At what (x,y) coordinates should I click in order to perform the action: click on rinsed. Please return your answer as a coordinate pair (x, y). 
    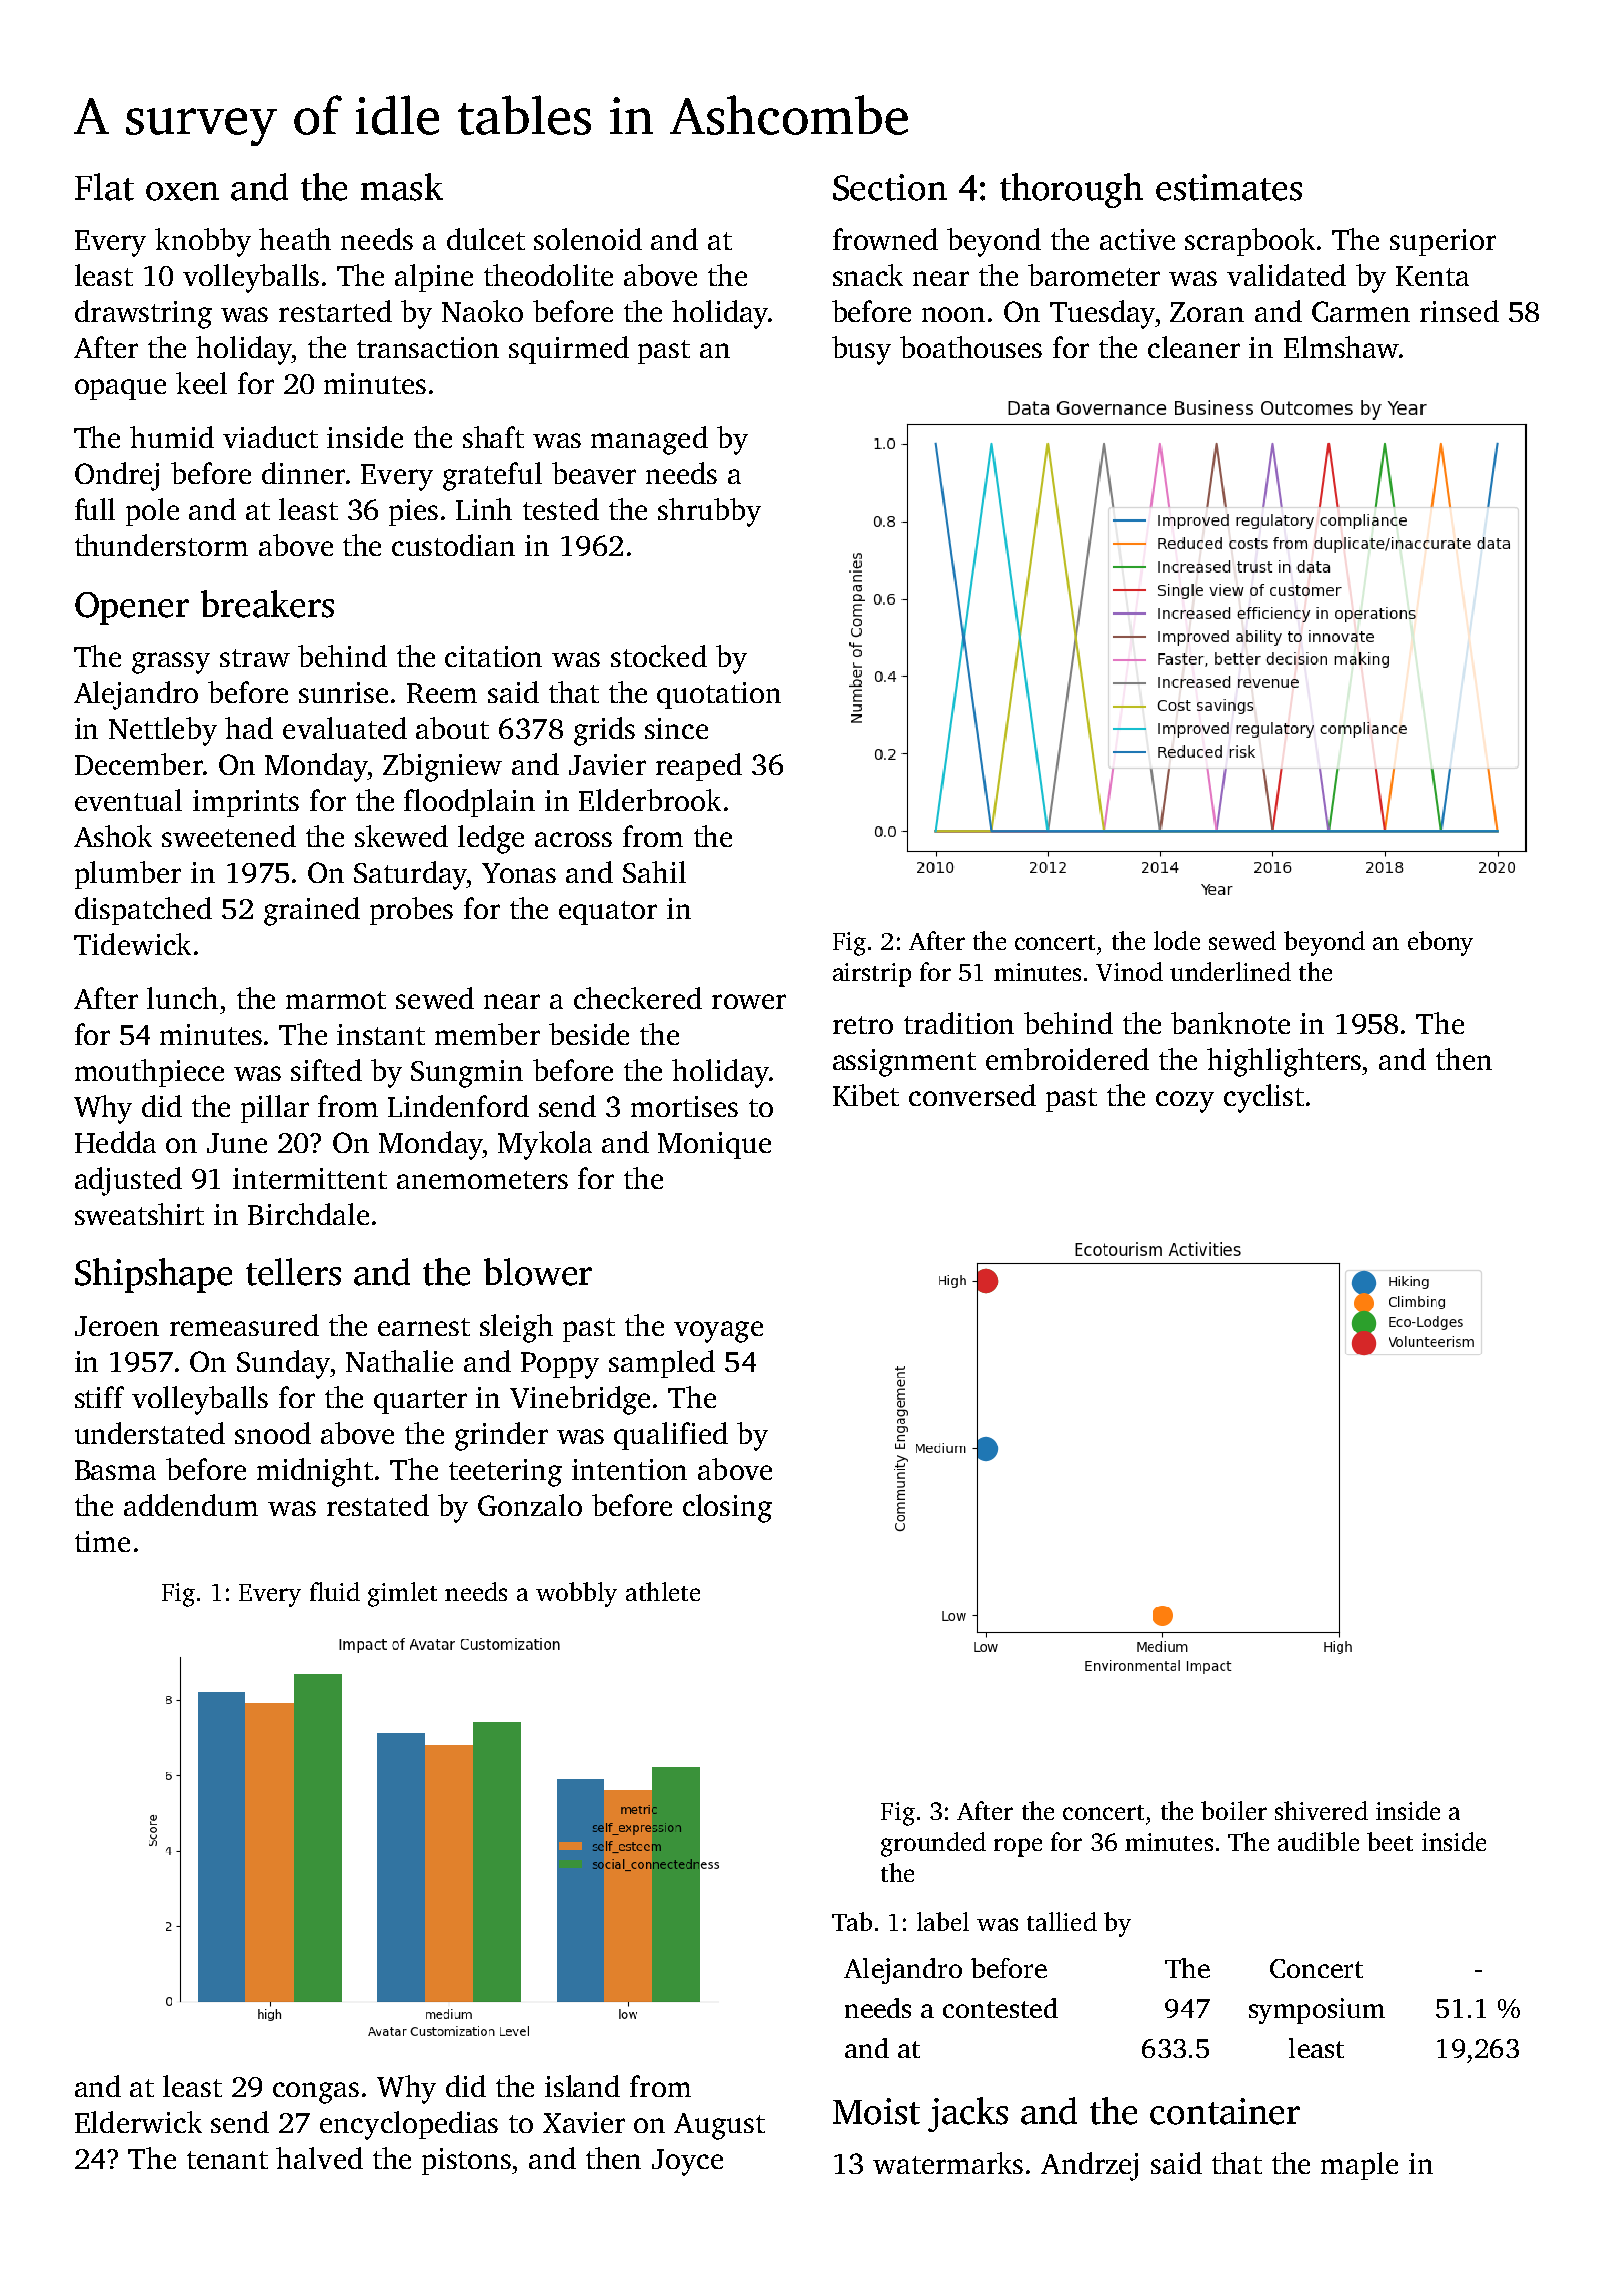
    Looking at the image, I should click on (1459, 311).
